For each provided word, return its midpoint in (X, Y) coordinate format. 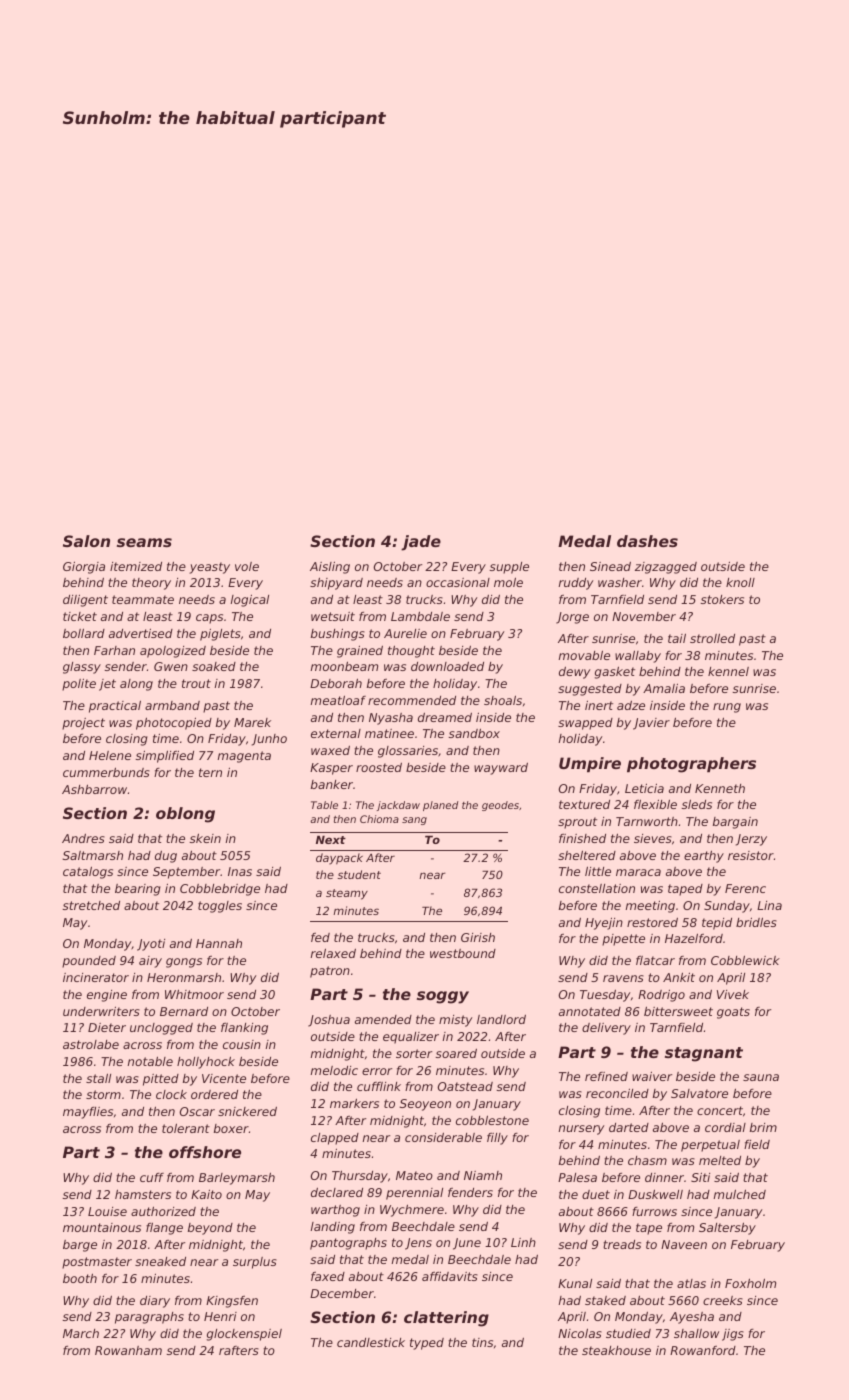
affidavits (450, 1276)
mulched (740, 1194)
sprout (577, 823)
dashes (647, 541)
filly (497, 1139)
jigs (733, 1335)
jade (421, 543)
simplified (165, 757)
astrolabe (91, 1044)
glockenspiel (244, 1335)
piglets (220, 635)
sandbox (474, 733)
